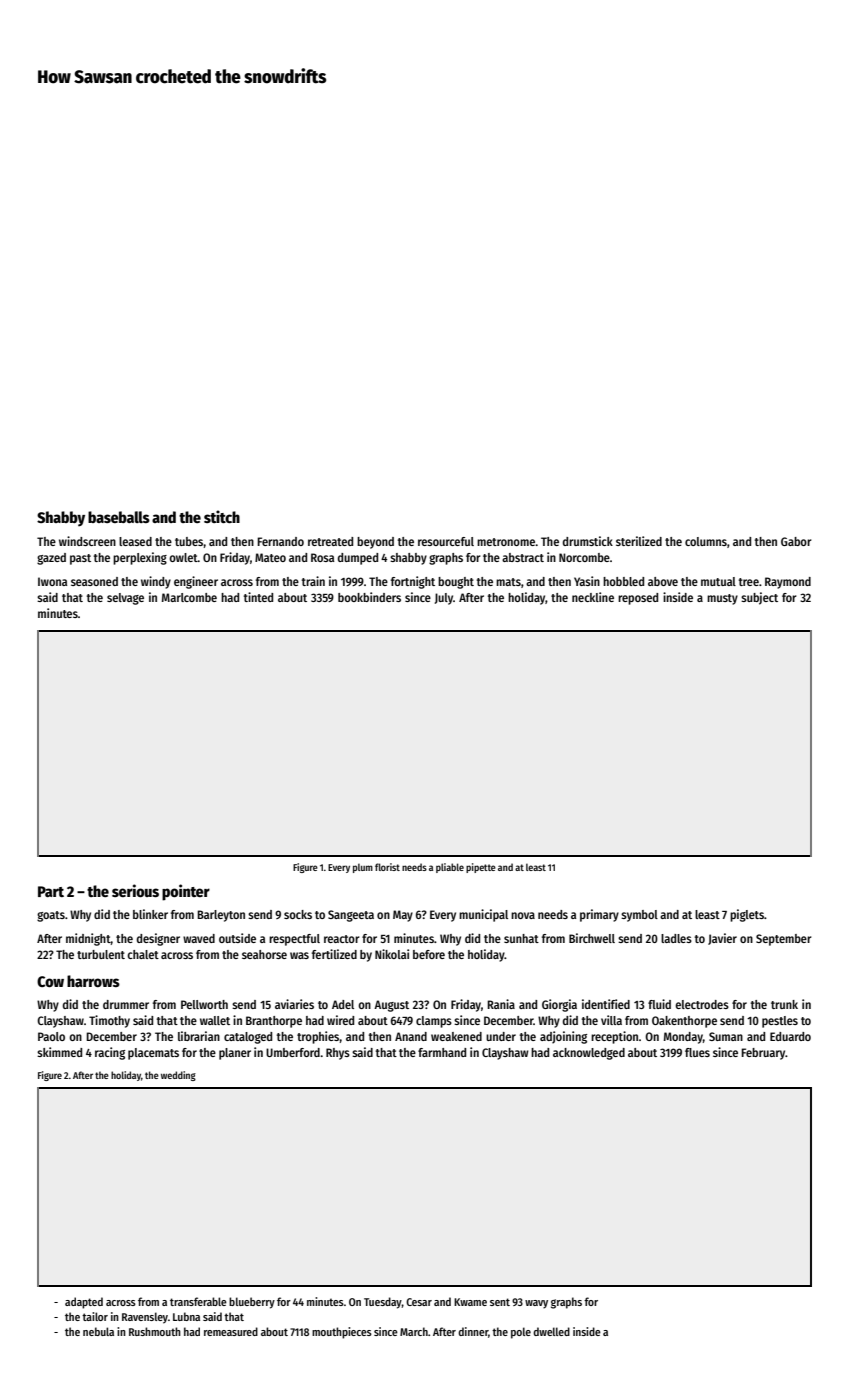  Describe the element at coordinates (59, 1052) in the screenshot. I see `skimmed` at that location.
